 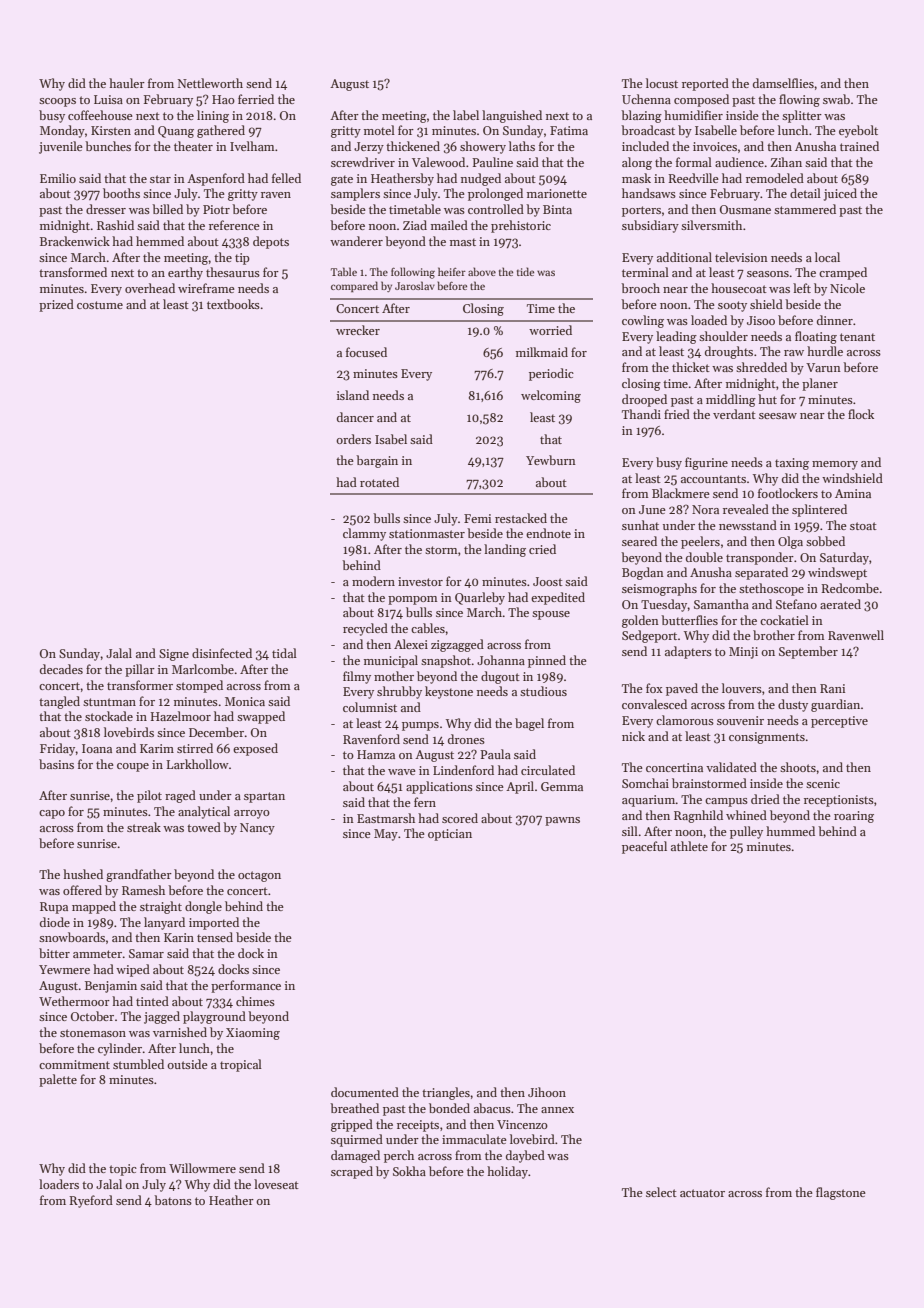 What do you see at coordinates (364, 534) in the page?
I see `clammy` at bounding box center [364, 534].
